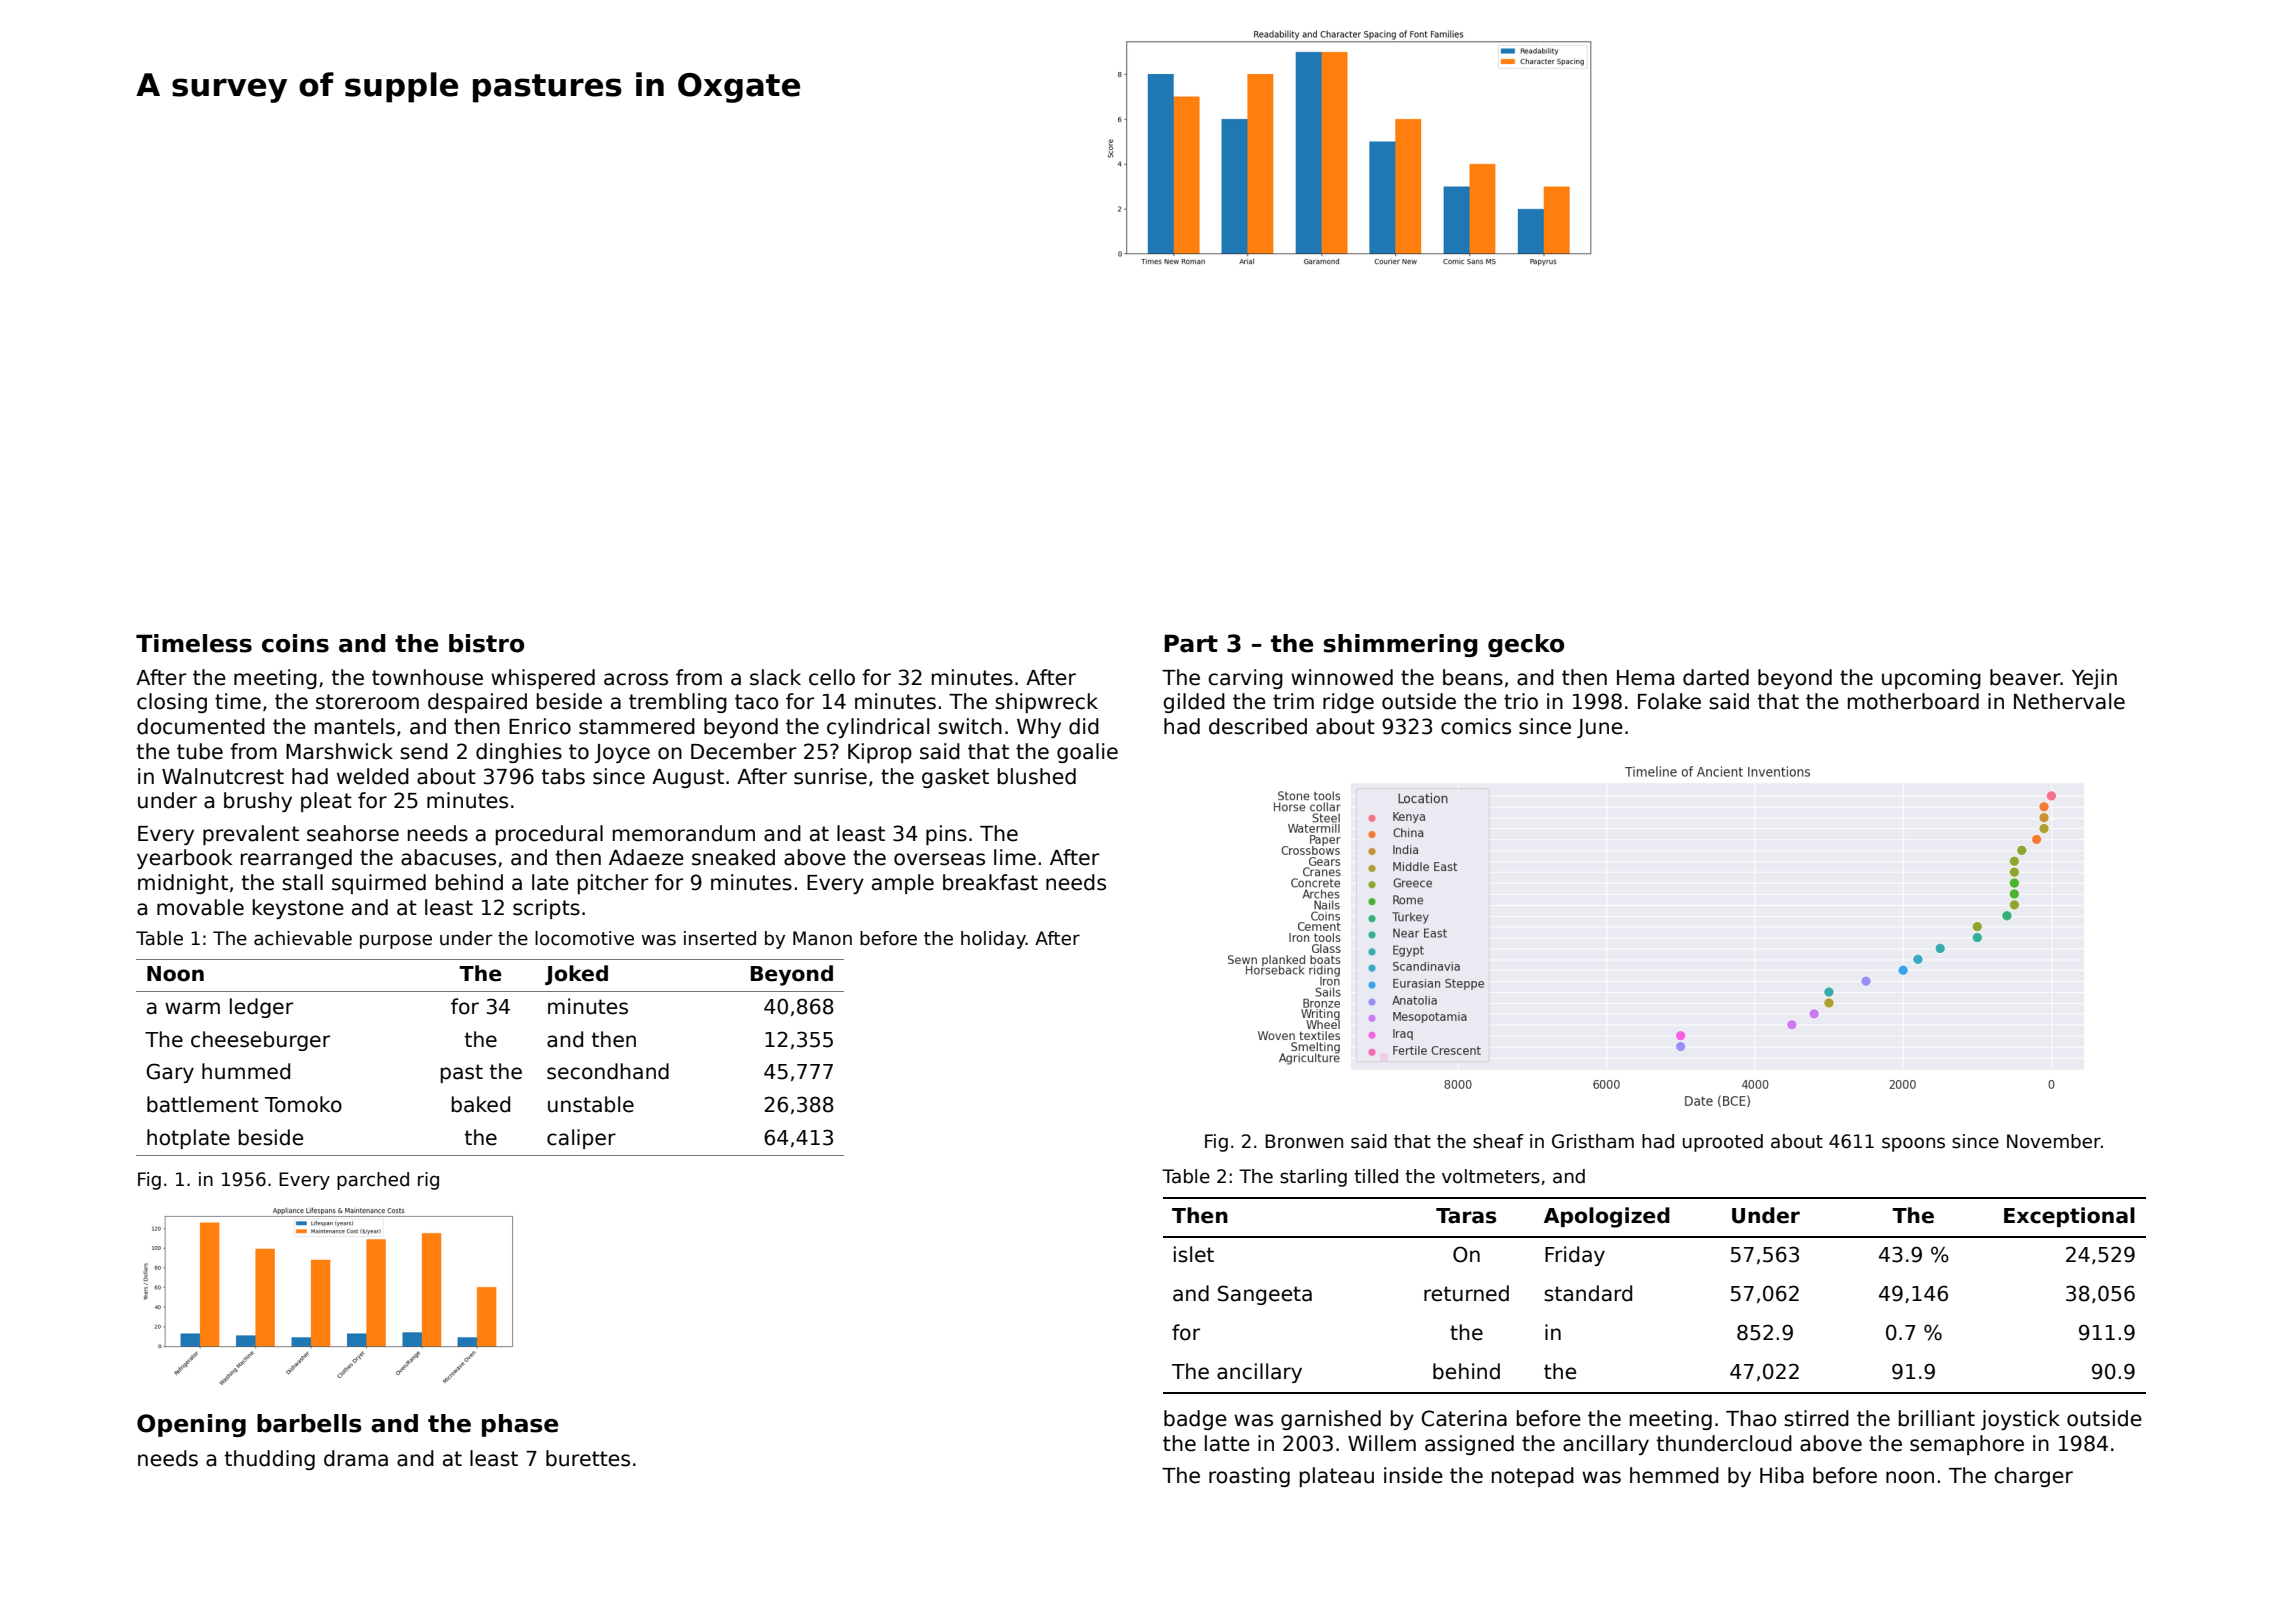 This document has width=2282, height=1614. Describe the element at coordinates (200, 751) in the document. I see `tube` at that location.
